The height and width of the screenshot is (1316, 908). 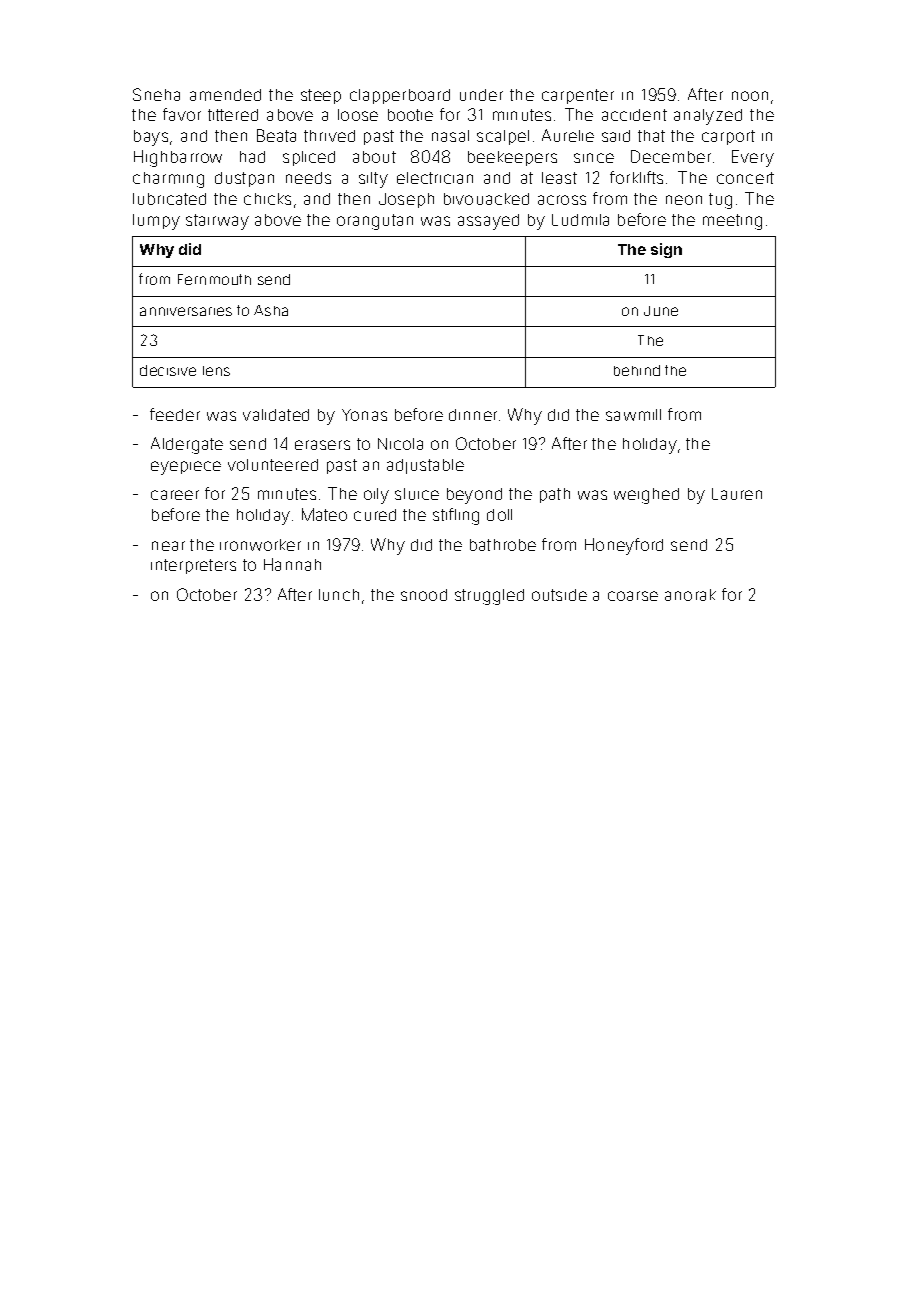 I want to click on adjustable, so click(x=425, y=466).
